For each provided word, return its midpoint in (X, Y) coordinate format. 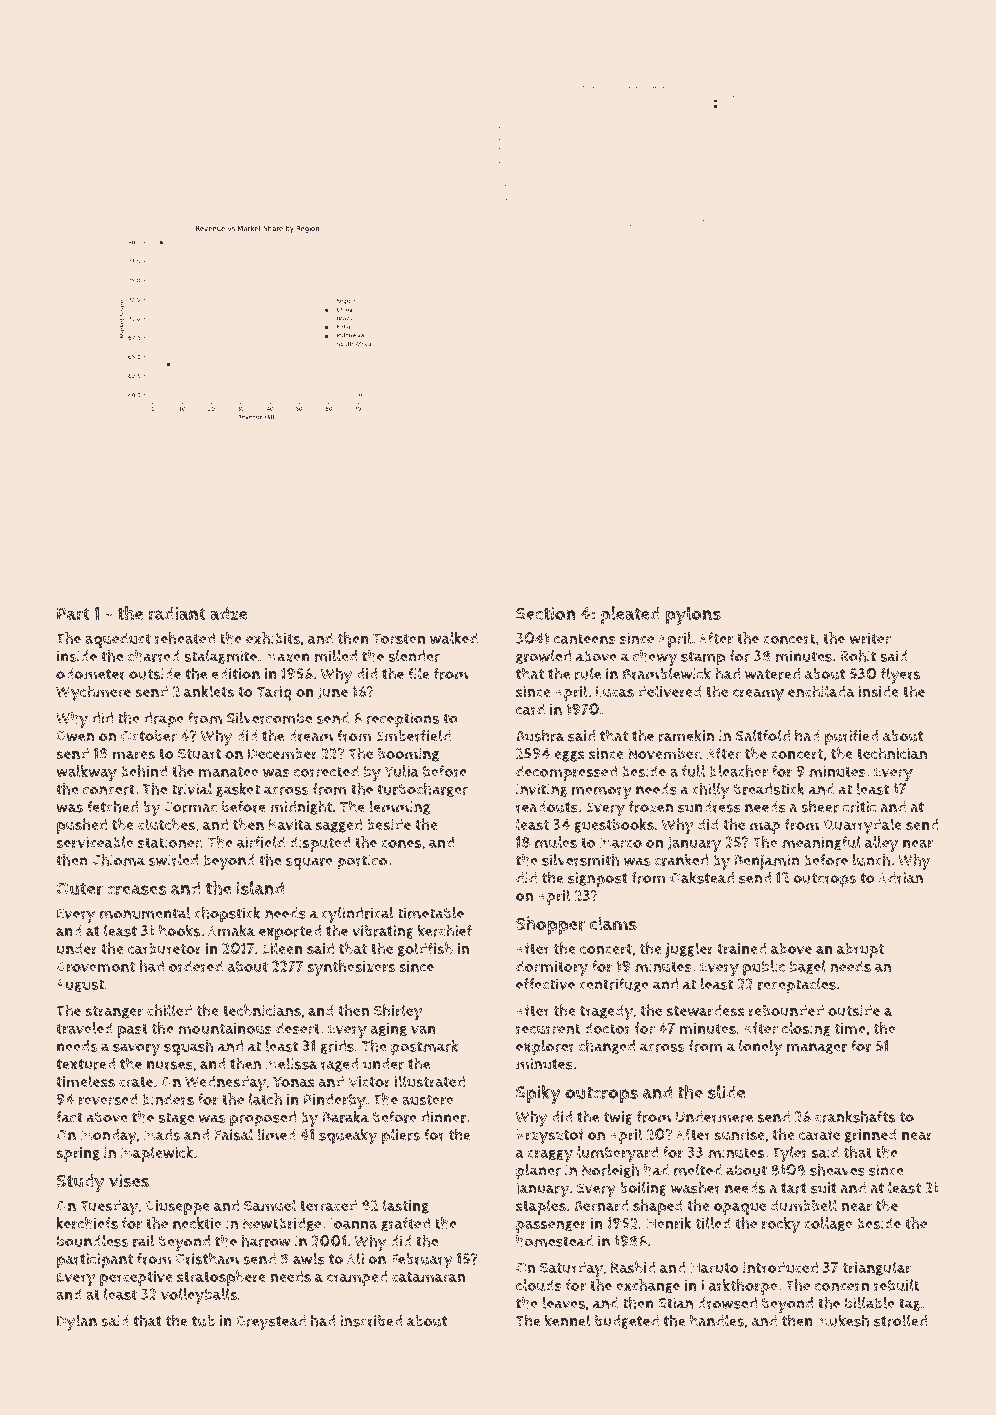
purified (851, 737)
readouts (547, 807)
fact (69, 1117)
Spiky (538, 1094)
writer (870, 639)
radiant (177, 614)
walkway (86, 773)
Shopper (550, 925)
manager (817, 1048)
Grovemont (95, 967)
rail (144, 1241)
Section (546, 613)
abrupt (860, 950)
